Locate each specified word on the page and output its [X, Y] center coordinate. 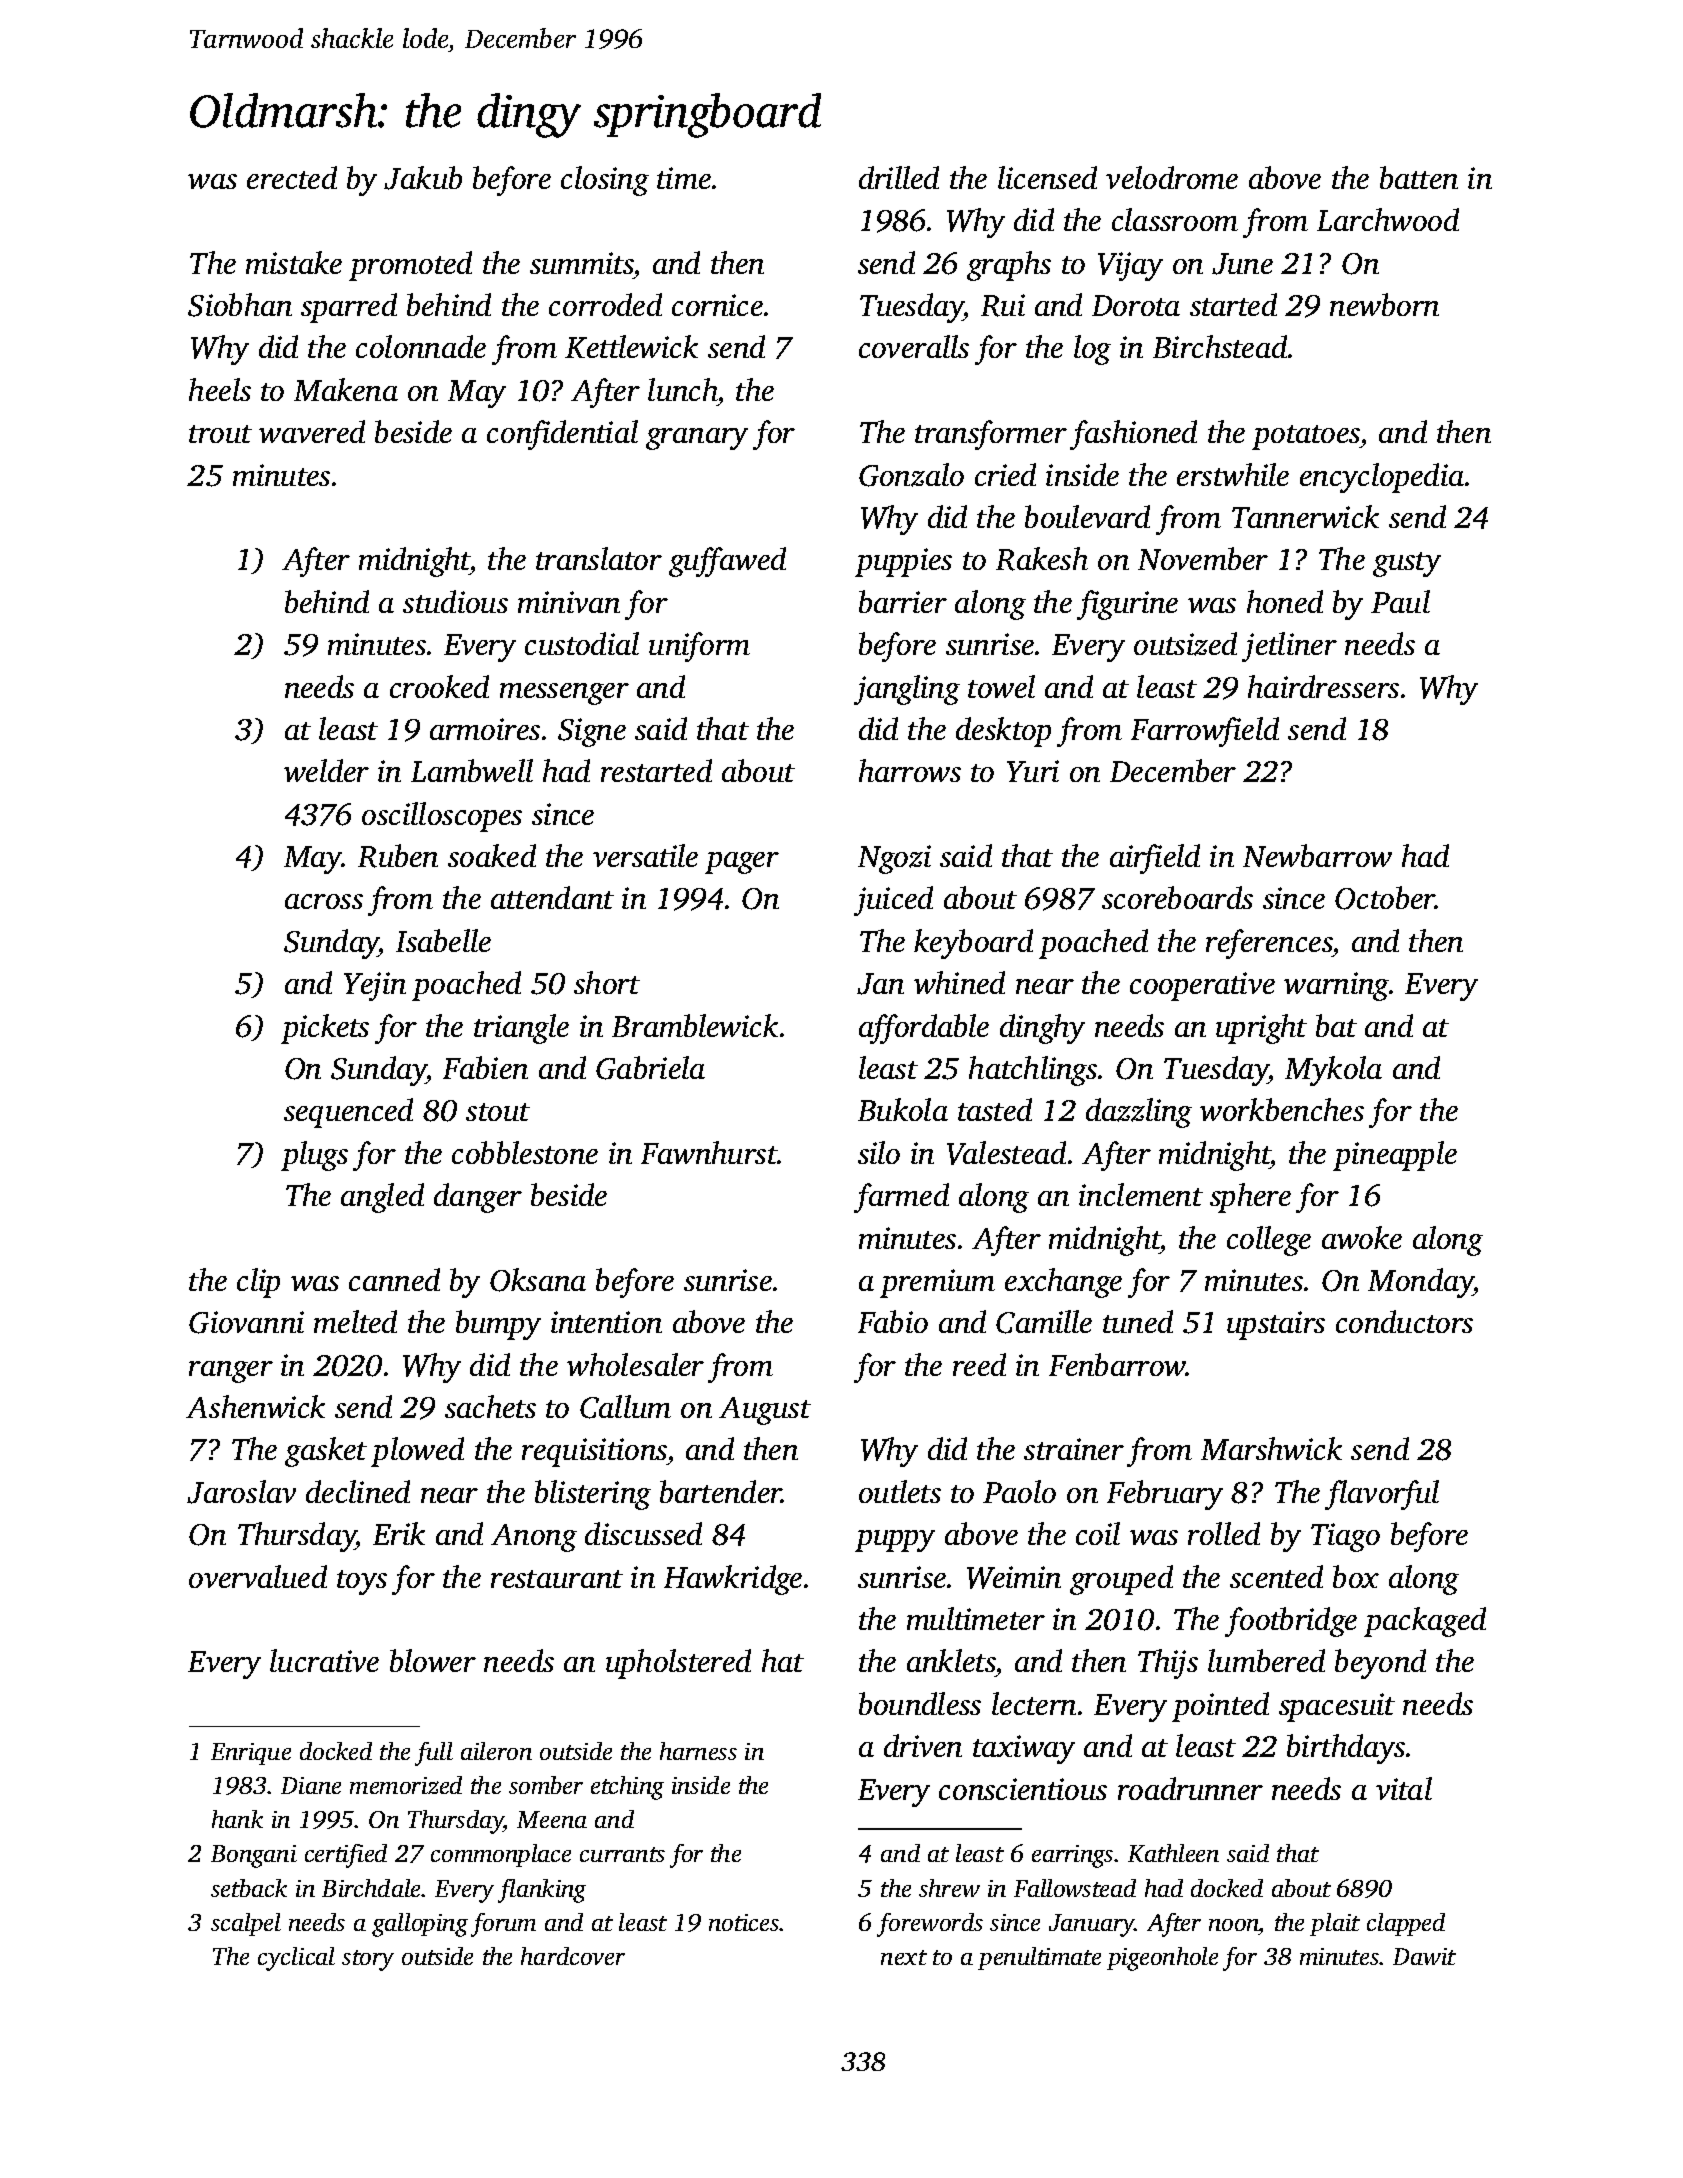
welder [326, 770]
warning [1336, 986]
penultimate [1039, 1958]
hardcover [573, 1956]
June [1242, 264]
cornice [717, 305]
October [1385, 898]
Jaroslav [241, 1492]
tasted [995, 1109]
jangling [907, 690]
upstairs [1276, 1325]
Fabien [485, 1067]
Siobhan [240, 305]
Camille [1044, 1322]
